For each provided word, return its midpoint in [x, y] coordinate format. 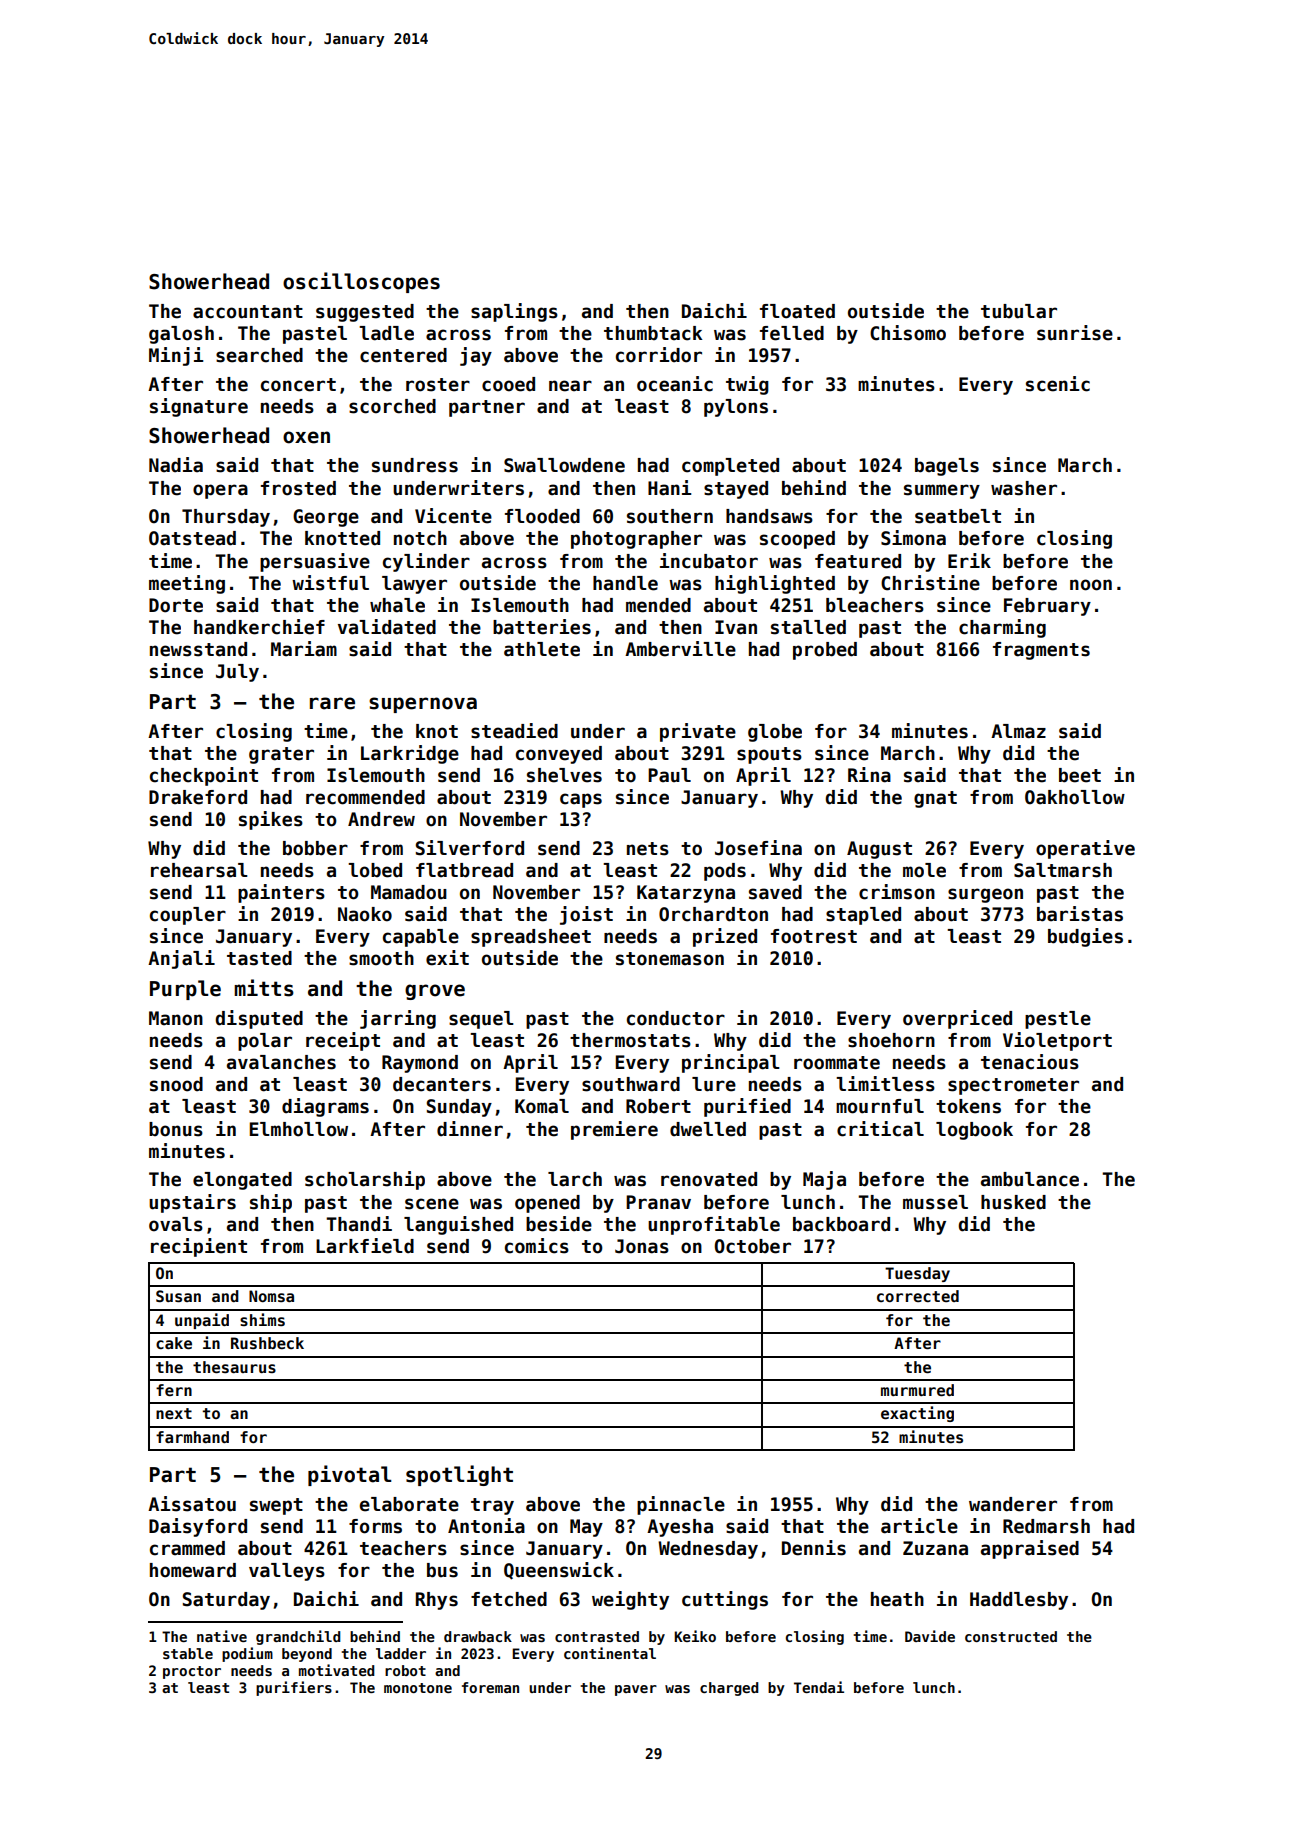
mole [924, 870]
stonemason [670, 959]
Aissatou [192, 1504]
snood [176, 1084]
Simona [913, 538]
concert [298, 385]
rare [332, 703]
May [586, 1528]
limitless [885, 1084]
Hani [669, 488]
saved [775, 892]
